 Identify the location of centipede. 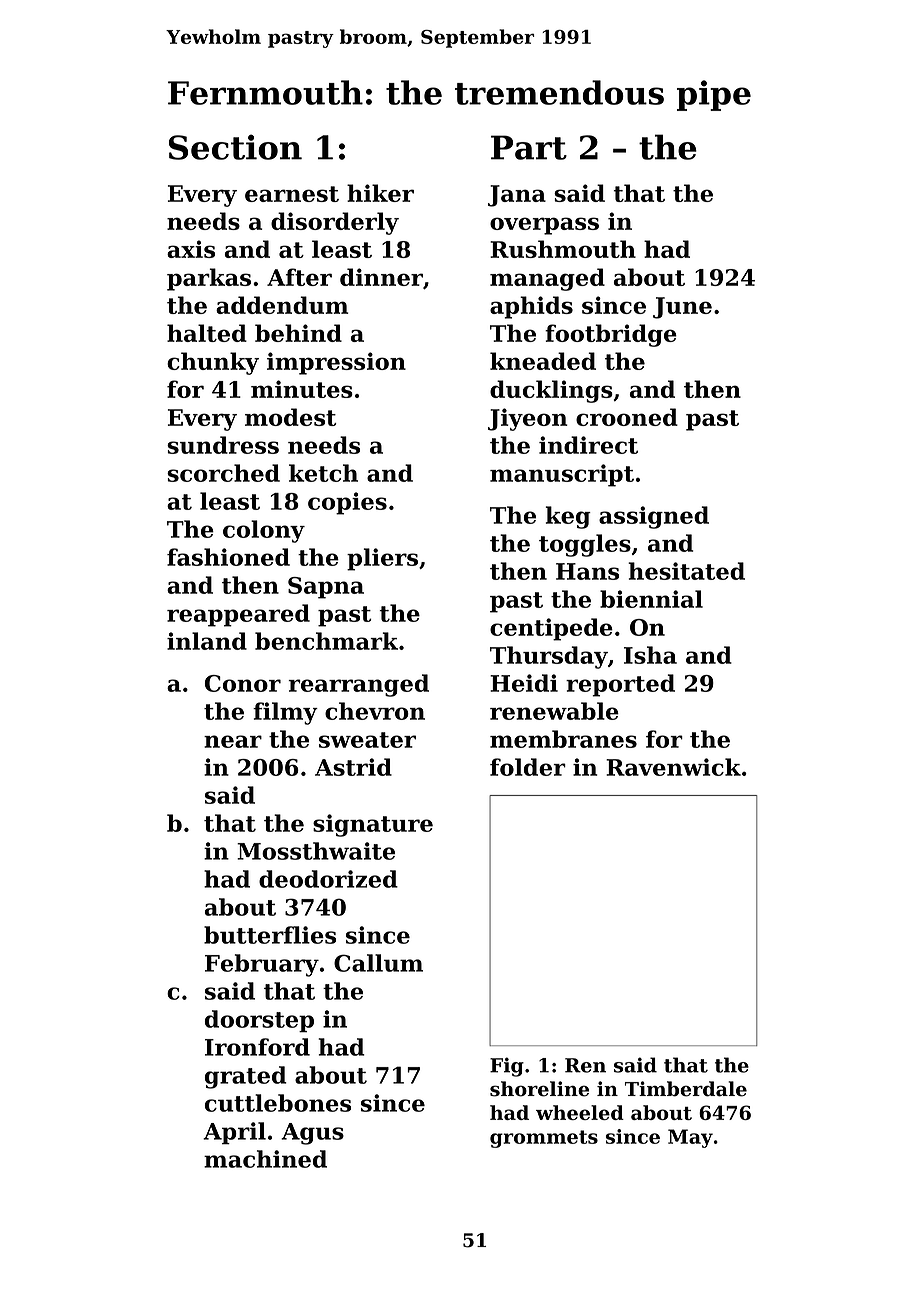
(551, 629).
